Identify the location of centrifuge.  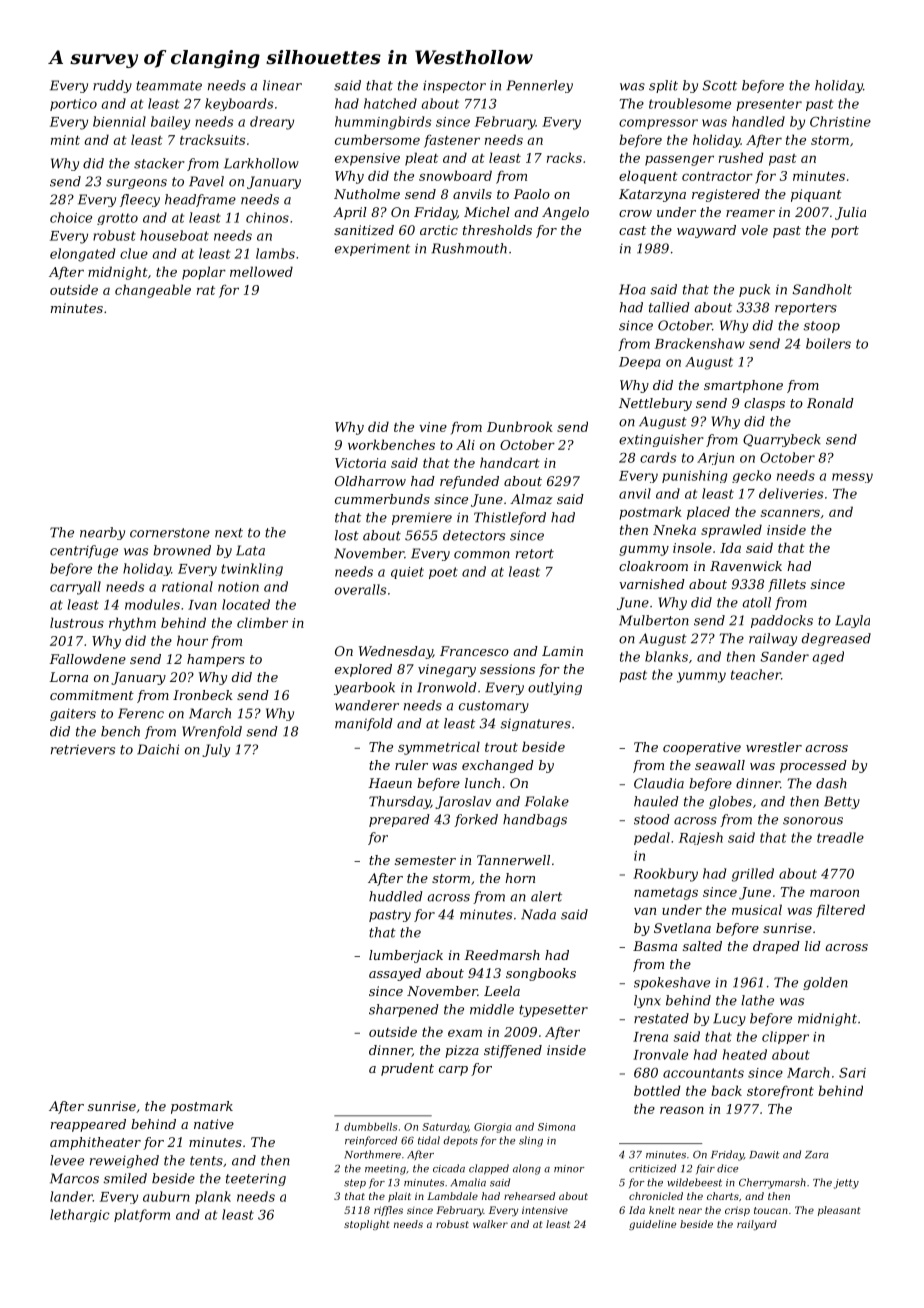
(84, 551).
